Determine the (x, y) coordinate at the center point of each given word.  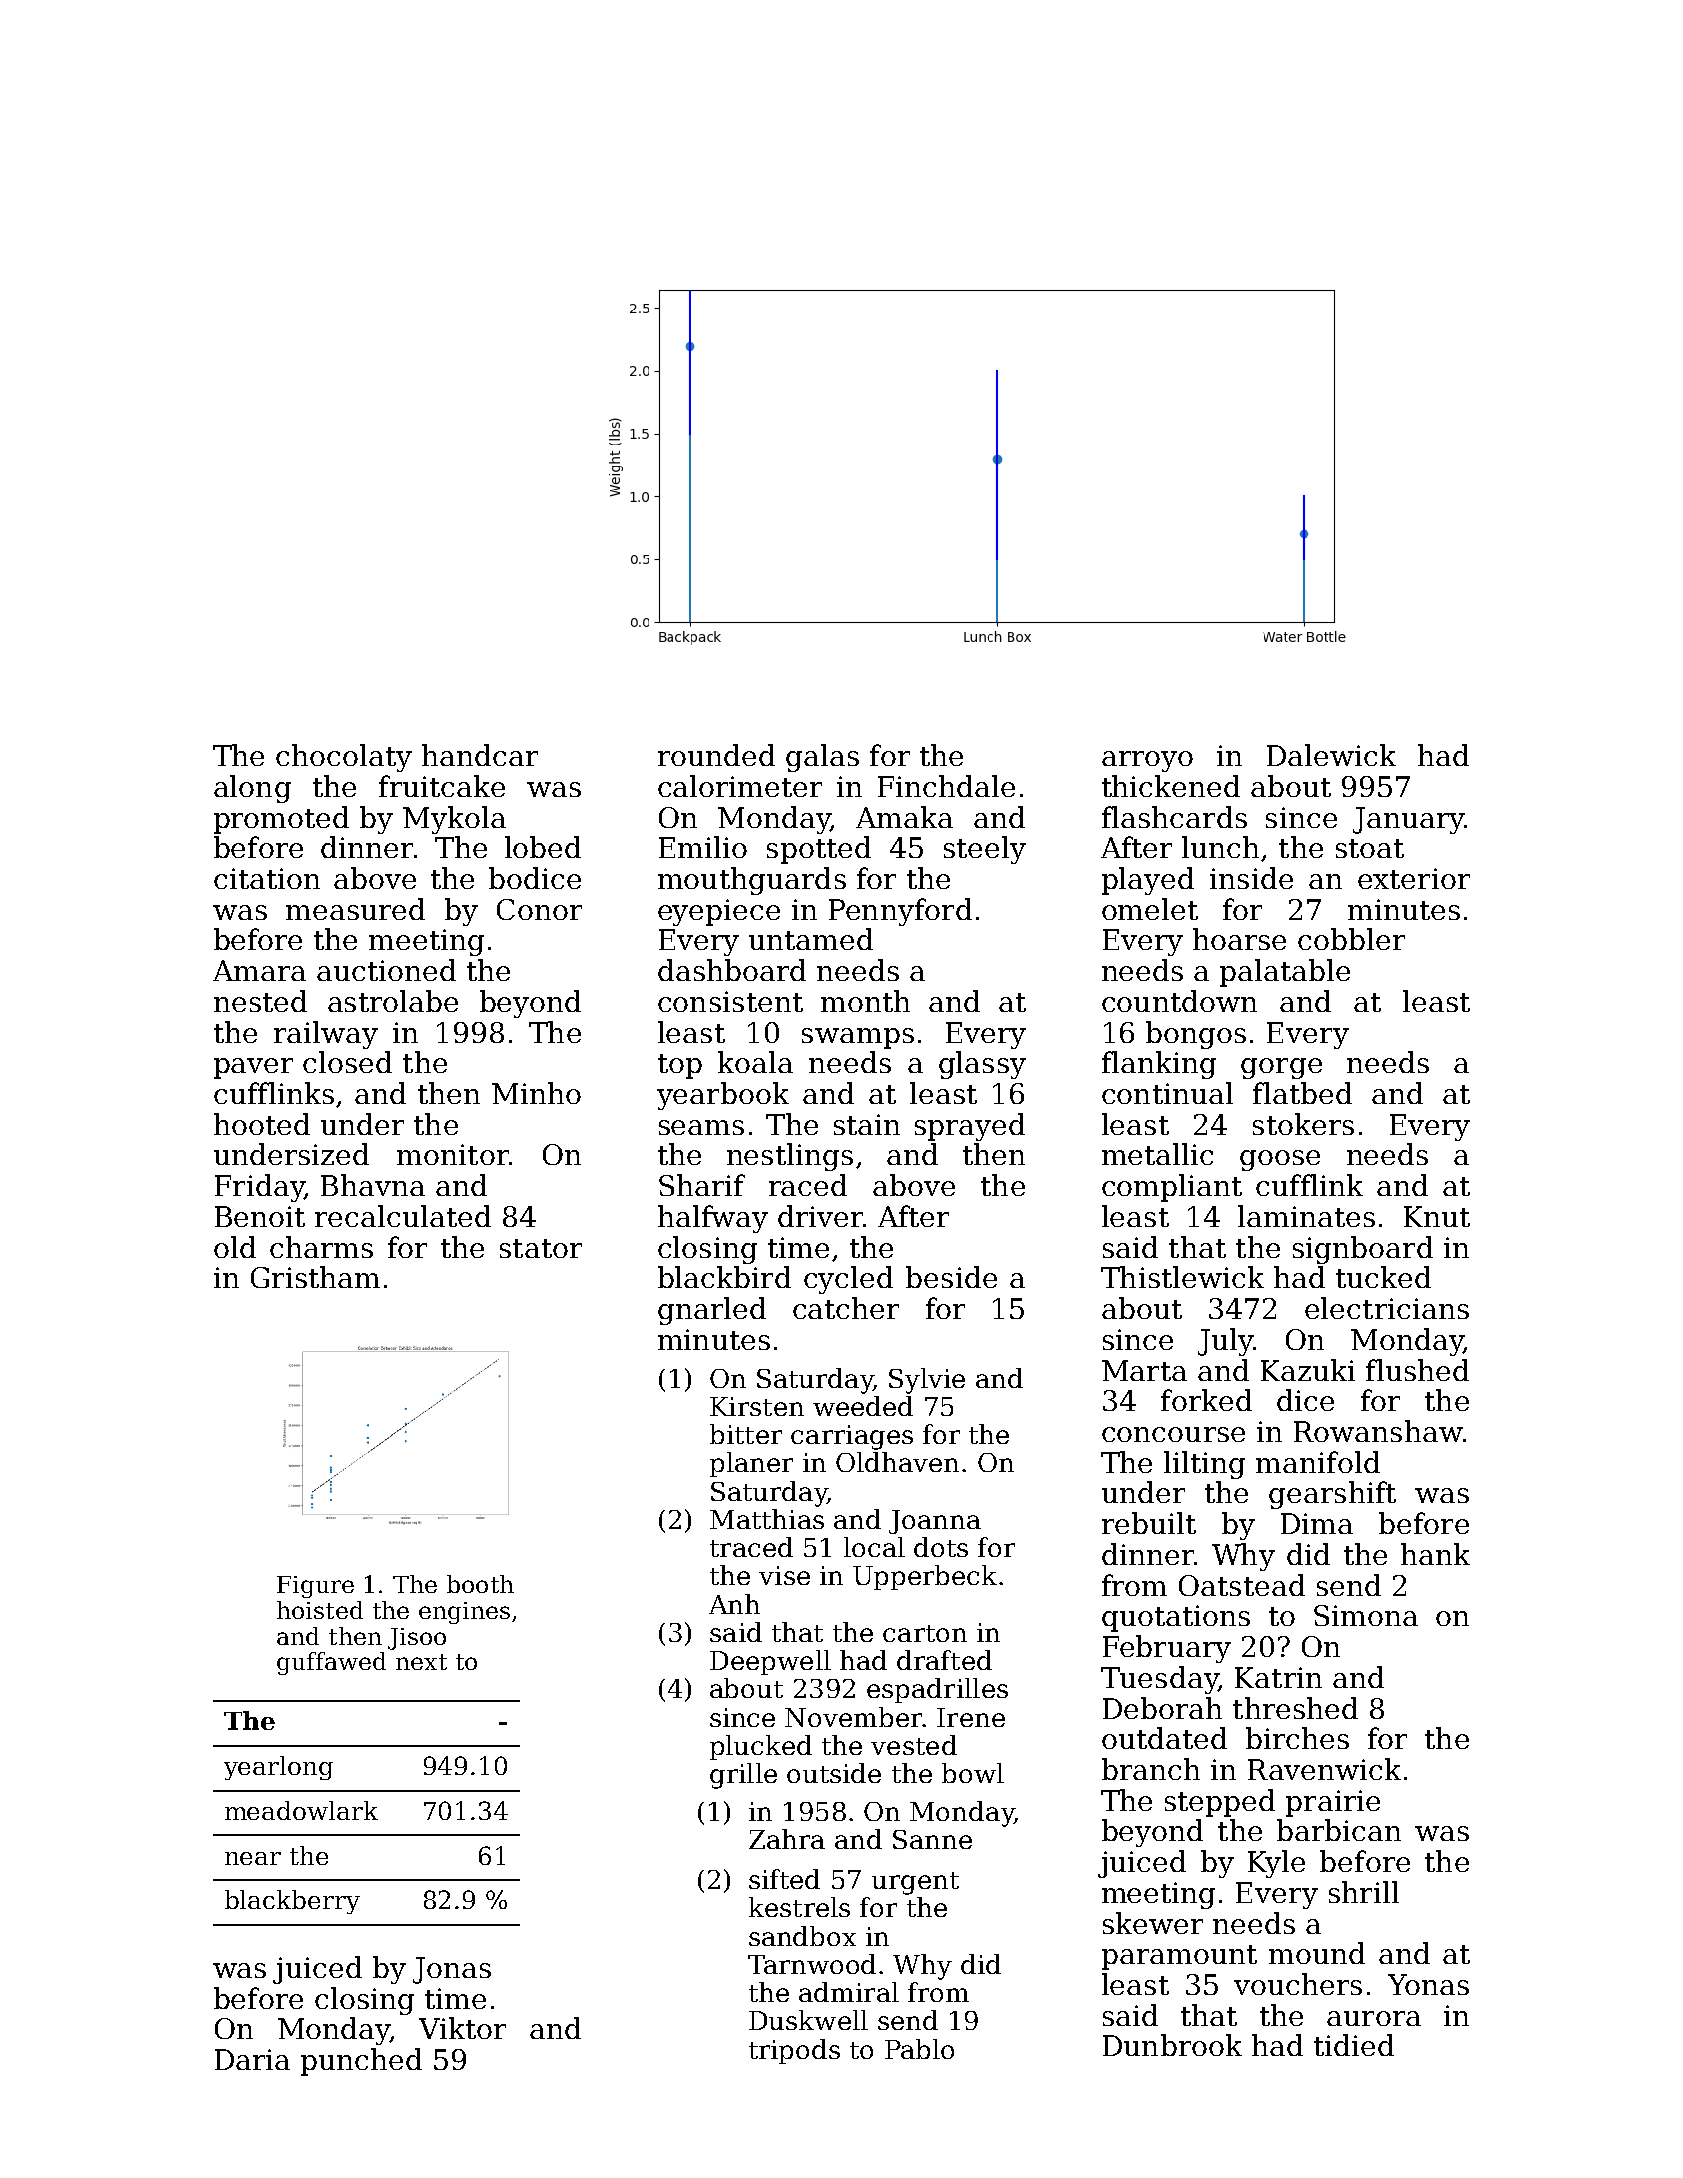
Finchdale (946, 786)
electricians (1387, 1308)
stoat (1370, 848)
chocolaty (344, 758)
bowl (973, 1773)
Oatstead (1242, 1585)
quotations (1176, 1618)
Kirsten (757, 1406)
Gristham (315, 1277)
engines (464, 1613)
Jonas (452, 1970)
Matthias (767, 1519)
